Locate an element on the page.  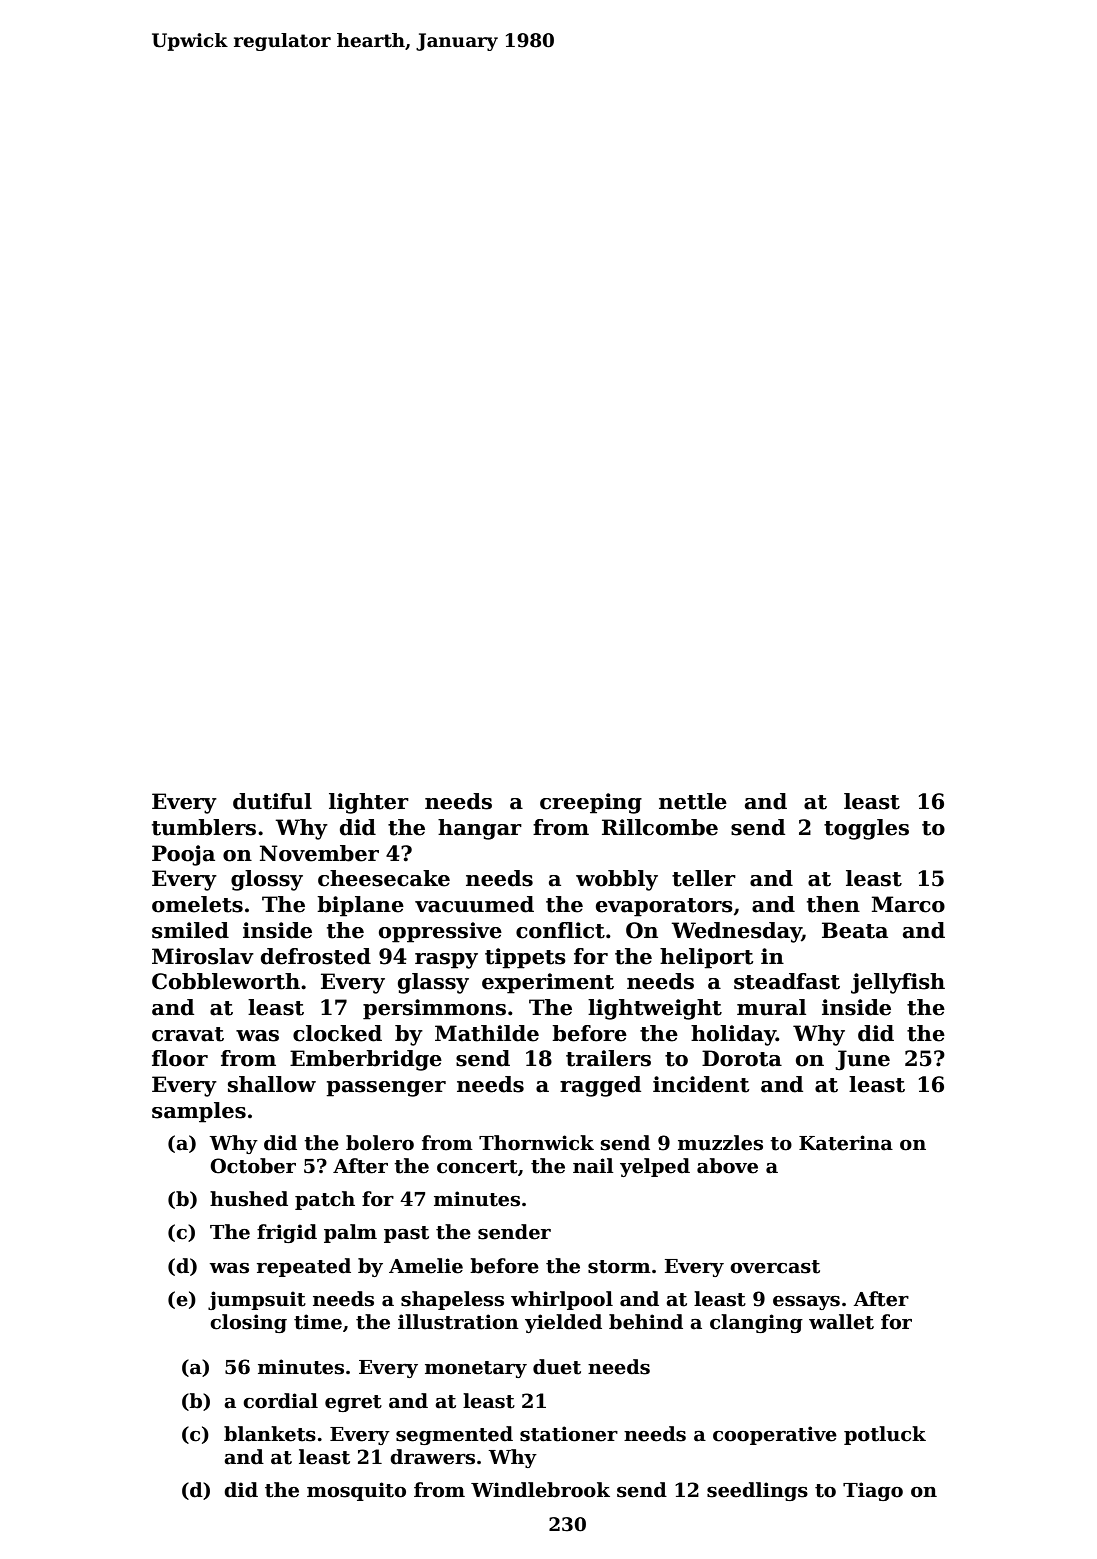
frigid is located at coordinates (287, 1233).
